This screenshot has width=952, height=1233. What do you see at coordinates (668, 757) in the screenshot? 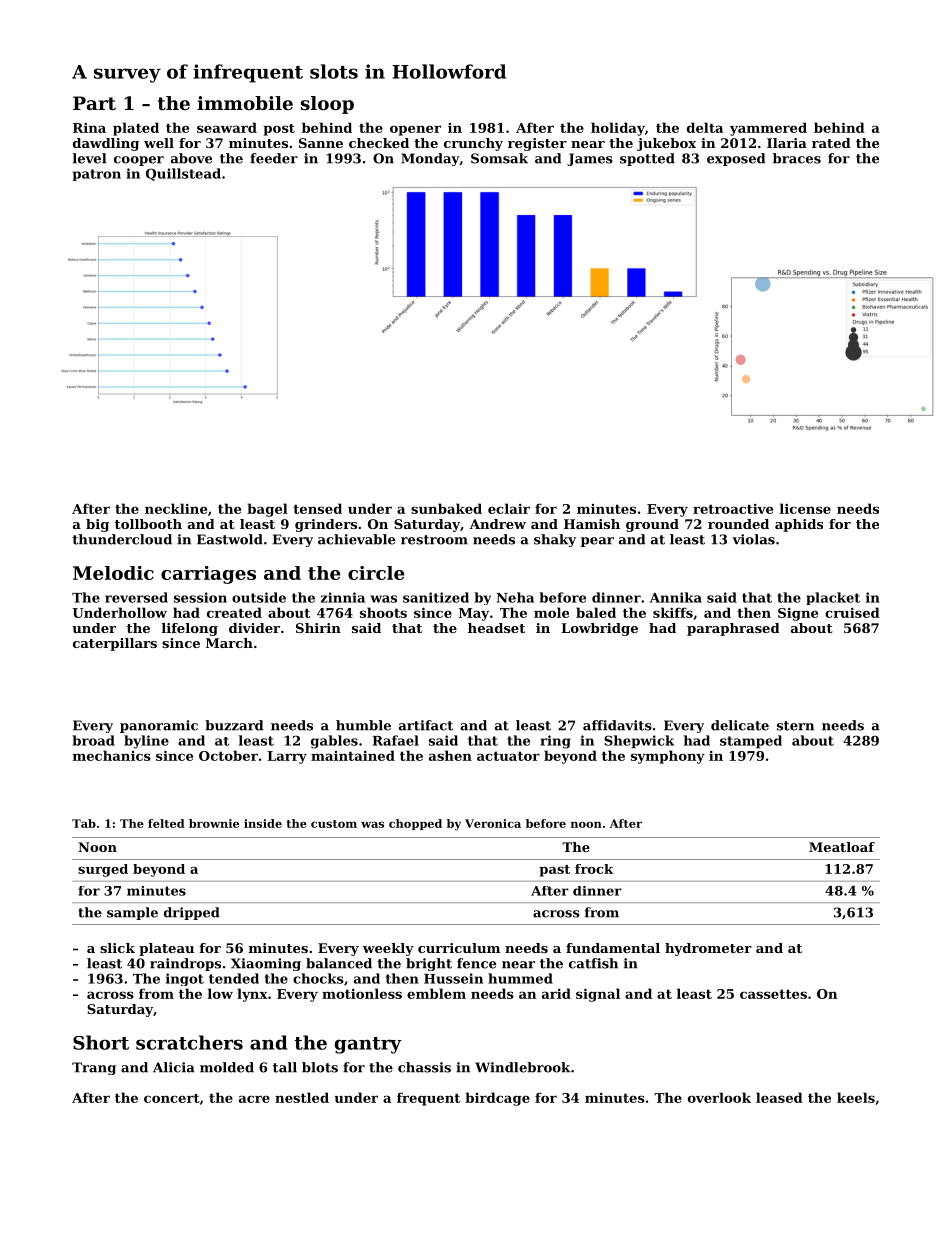
I see `symphony` at bounding box center [668, 757].
